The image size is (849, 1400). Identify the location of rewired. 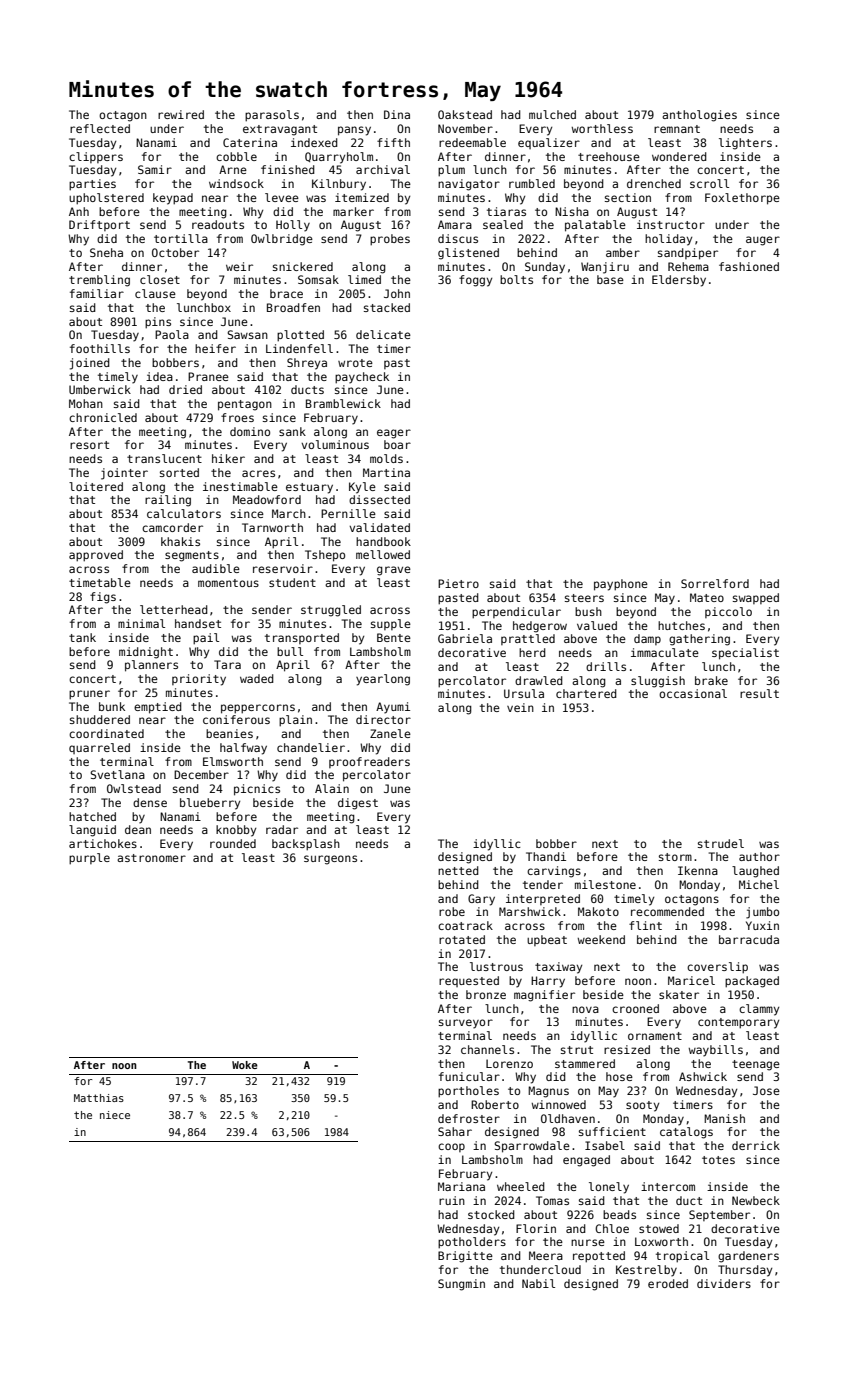
(181, 114).
